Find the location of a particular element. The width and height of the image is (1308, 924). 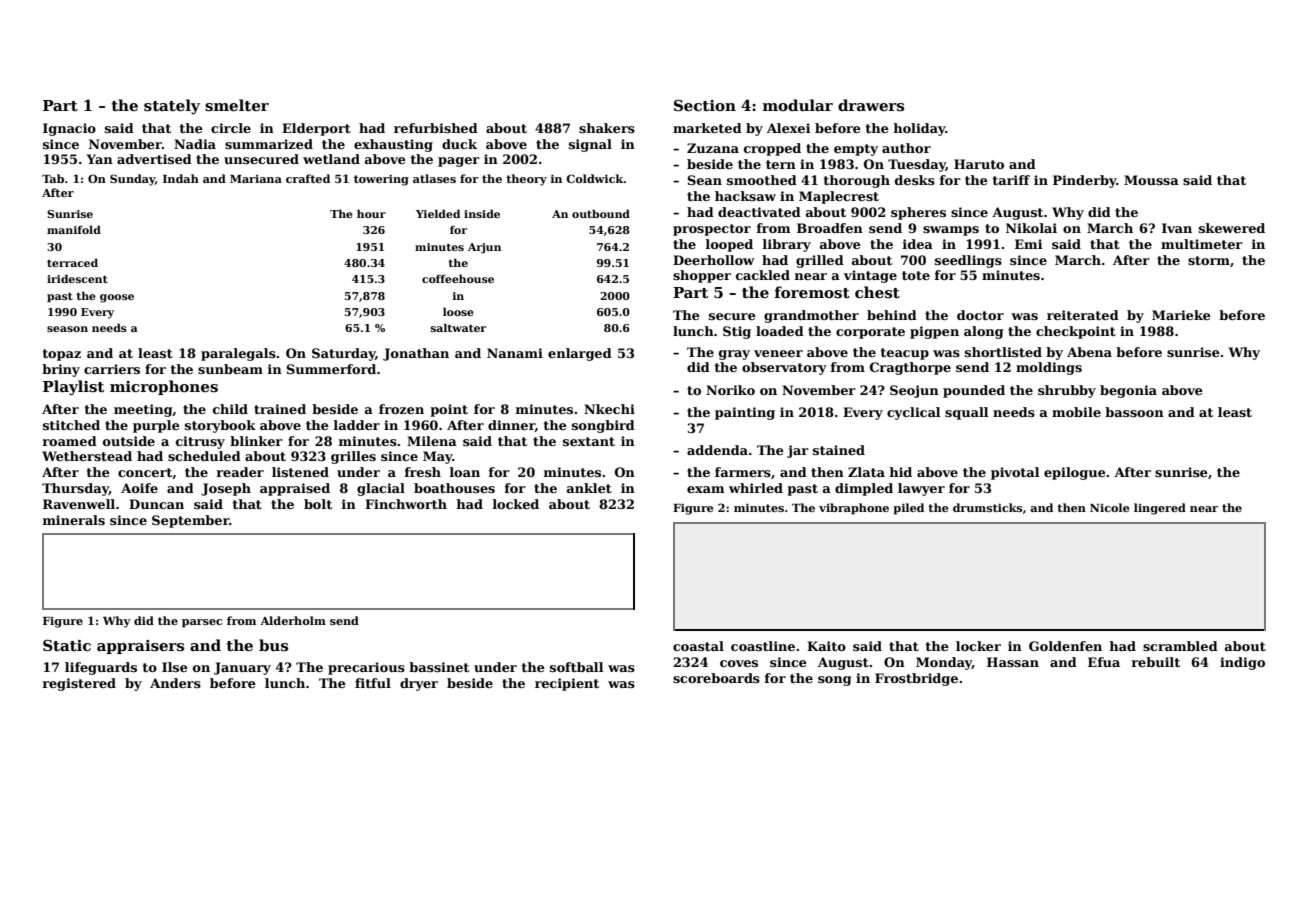

Alderholm is located at coordinates (293, 620).
